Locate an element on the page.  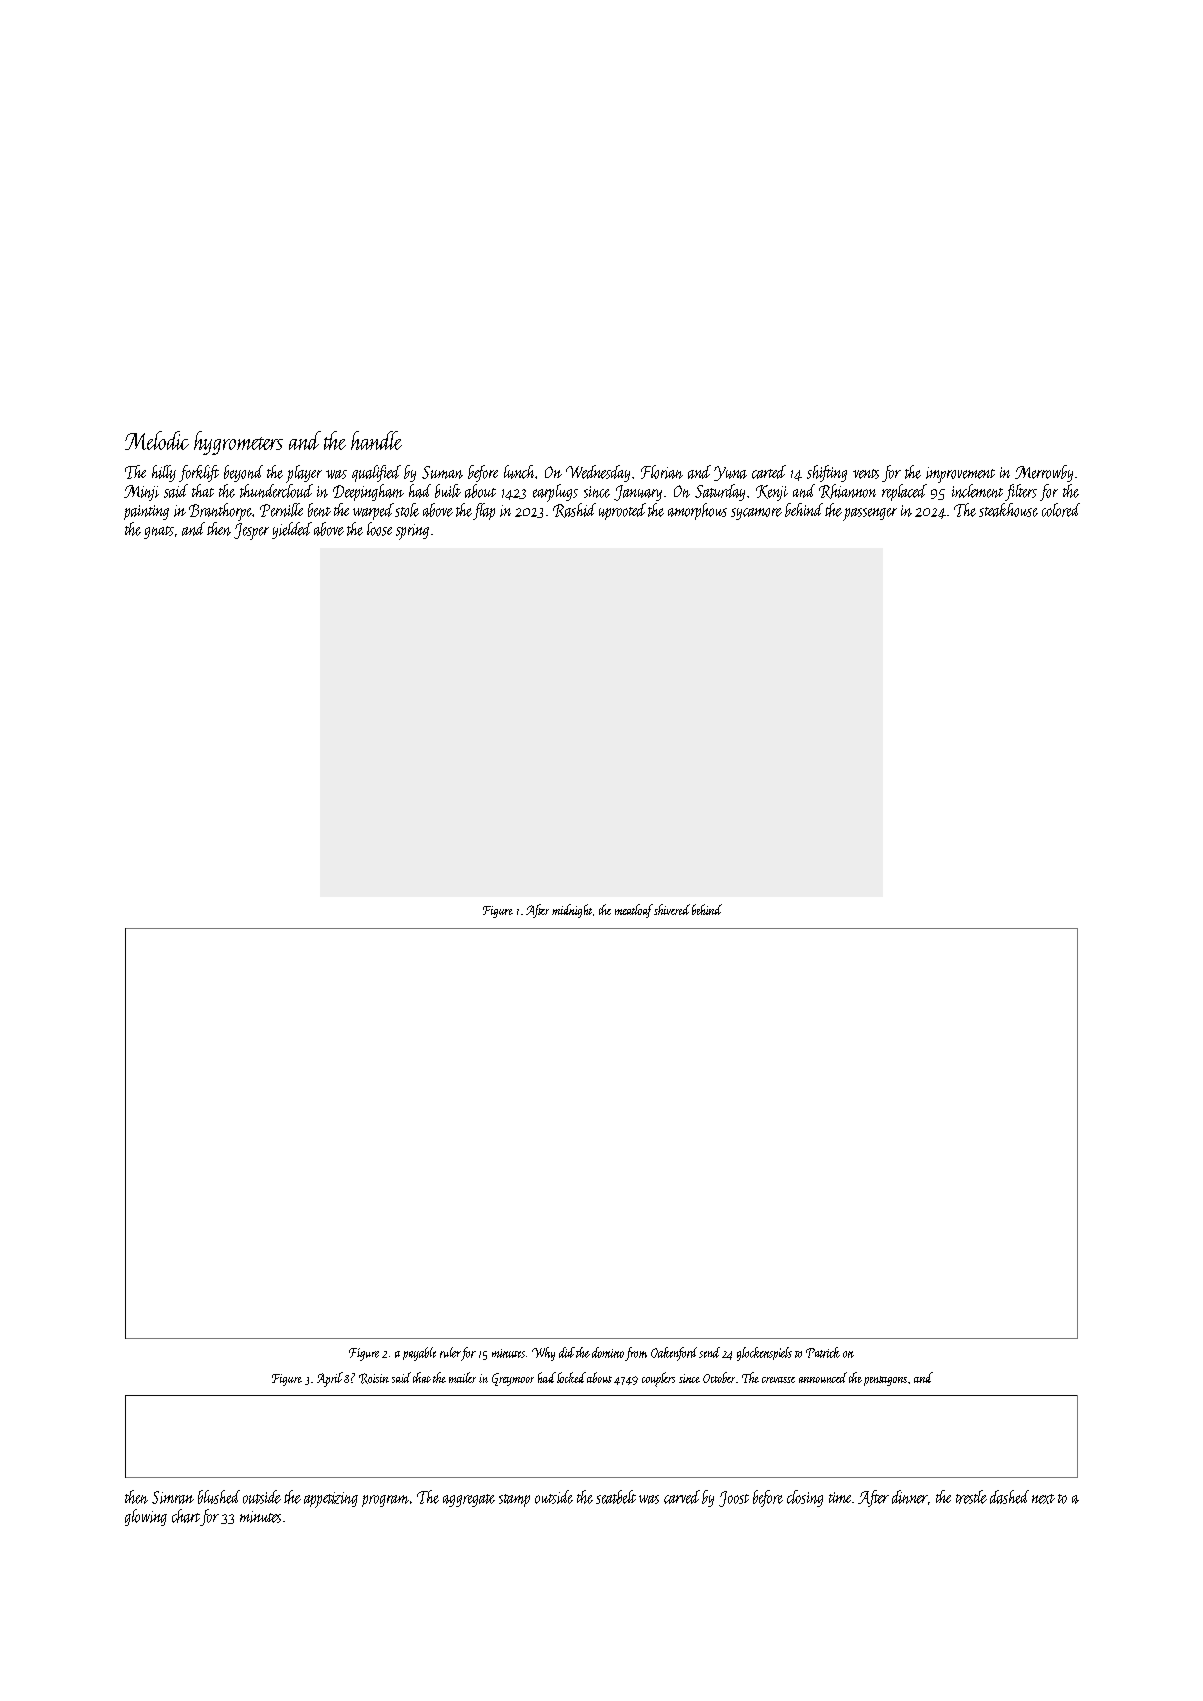
sycamore is located at coordinates (756, 514).
